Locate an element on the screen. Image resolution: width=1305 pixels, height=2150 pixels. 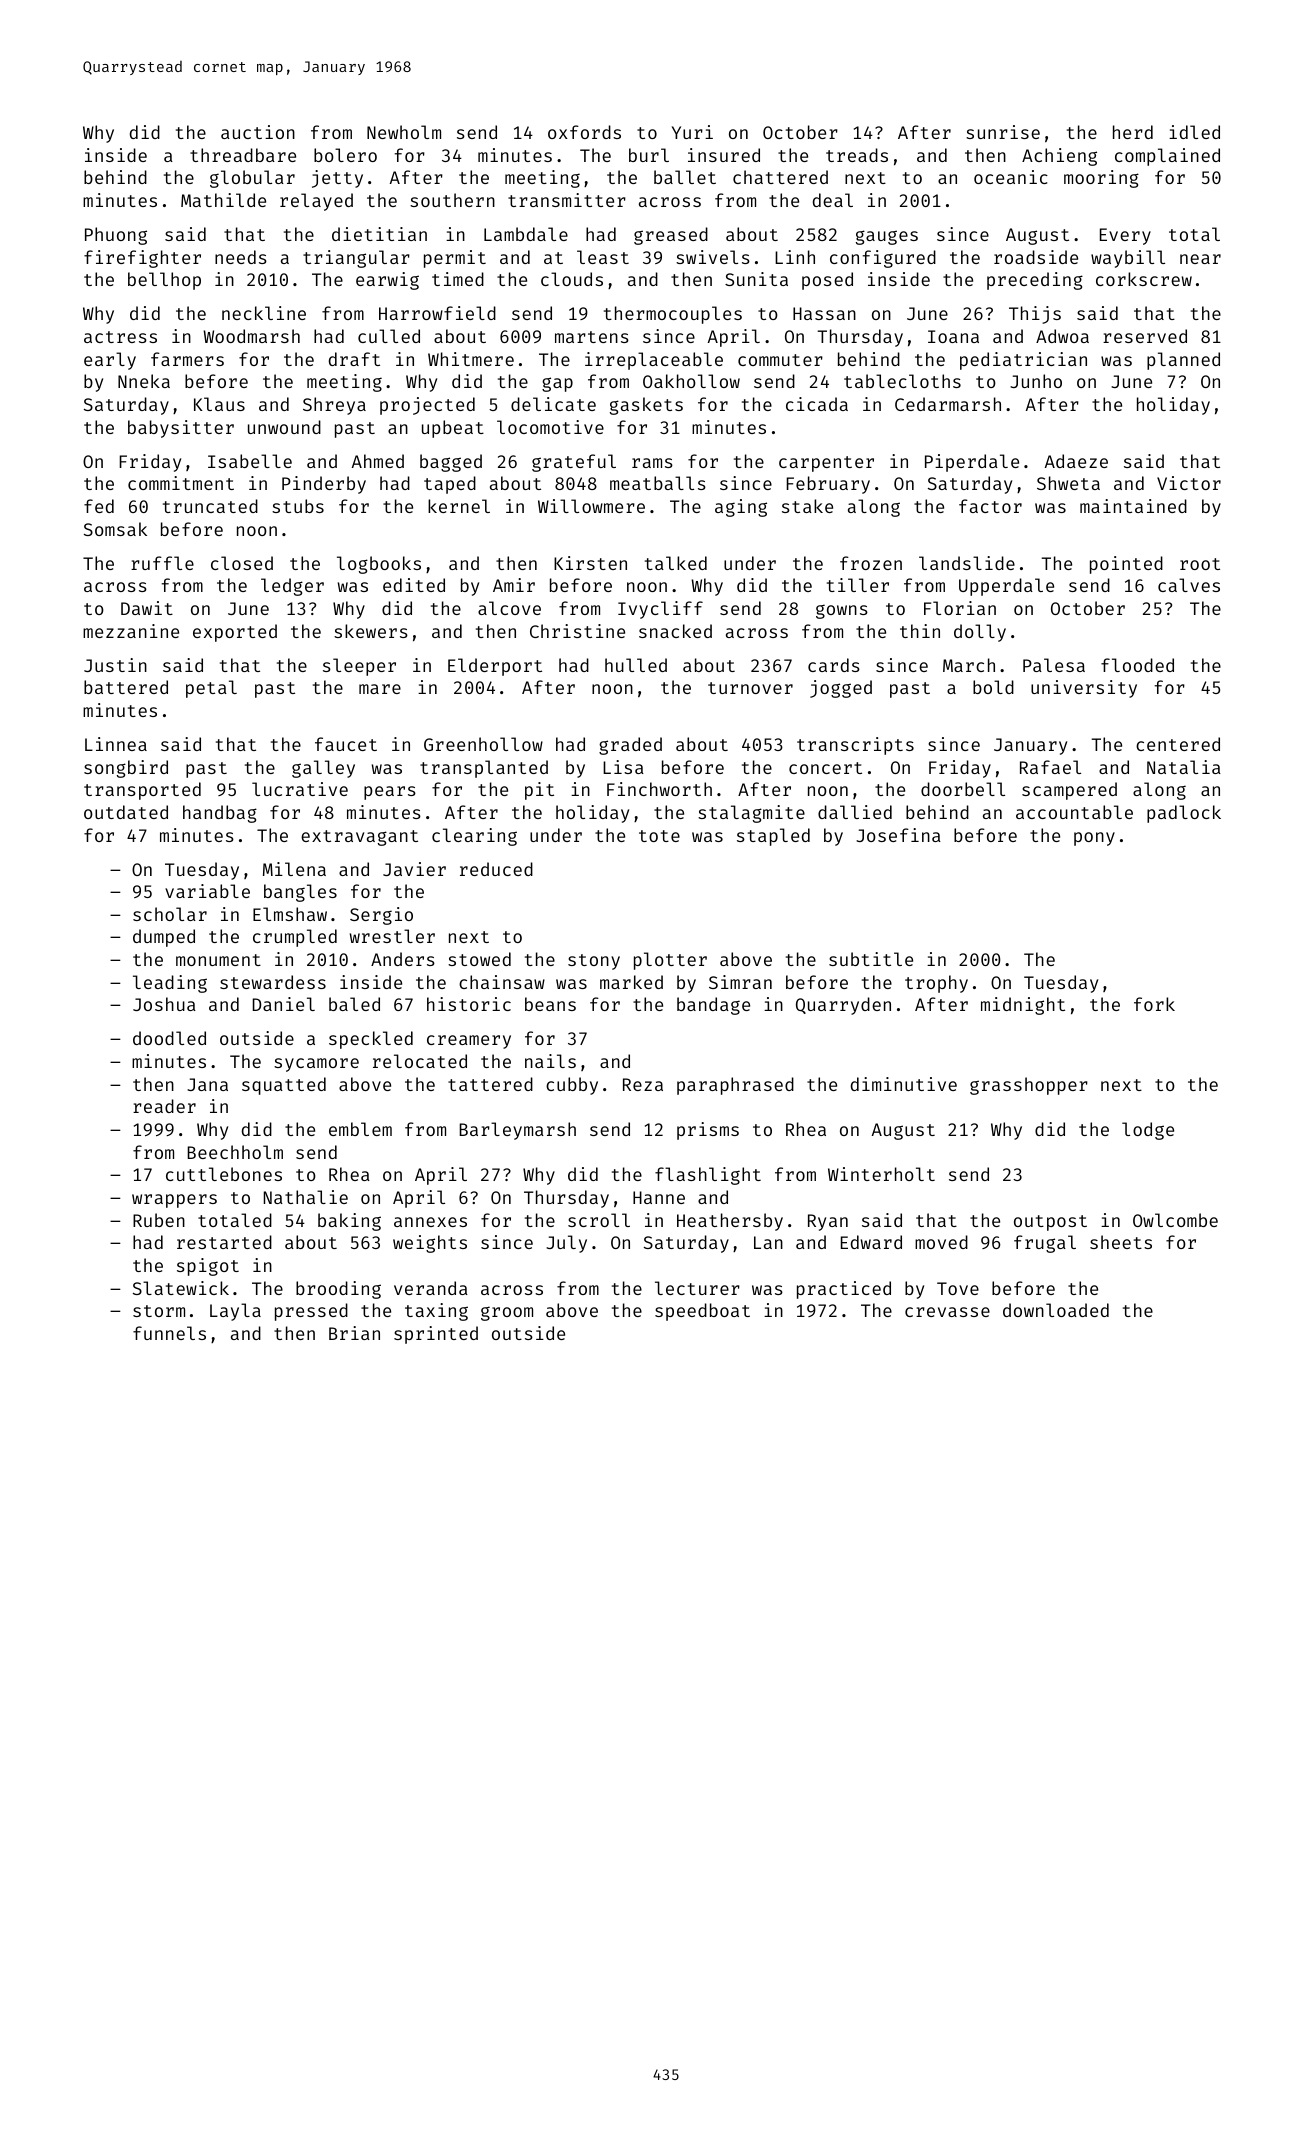
bold is located at coordinates (993, 687).
